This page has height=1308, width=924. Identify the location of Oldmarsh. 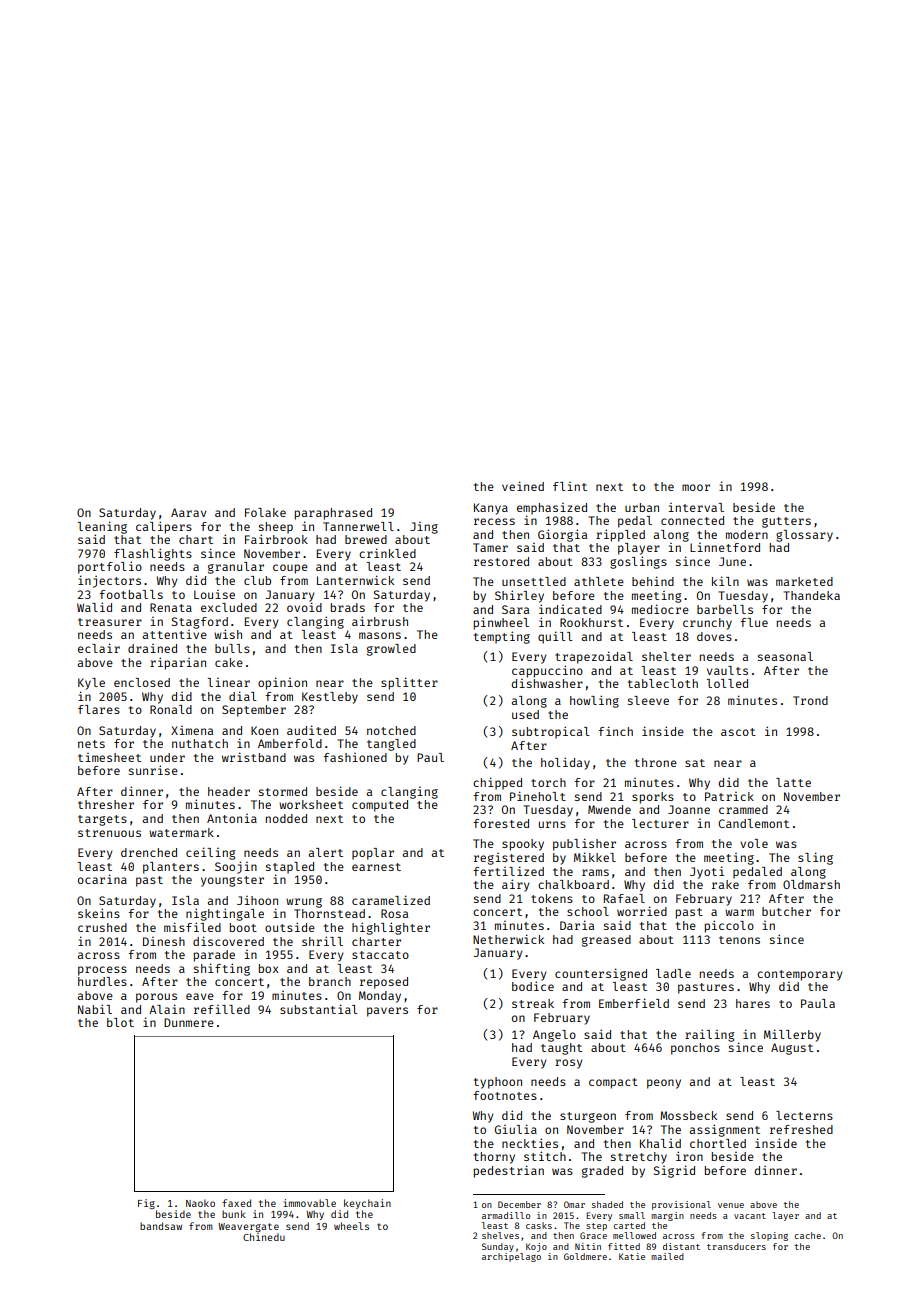
(811, 884).
